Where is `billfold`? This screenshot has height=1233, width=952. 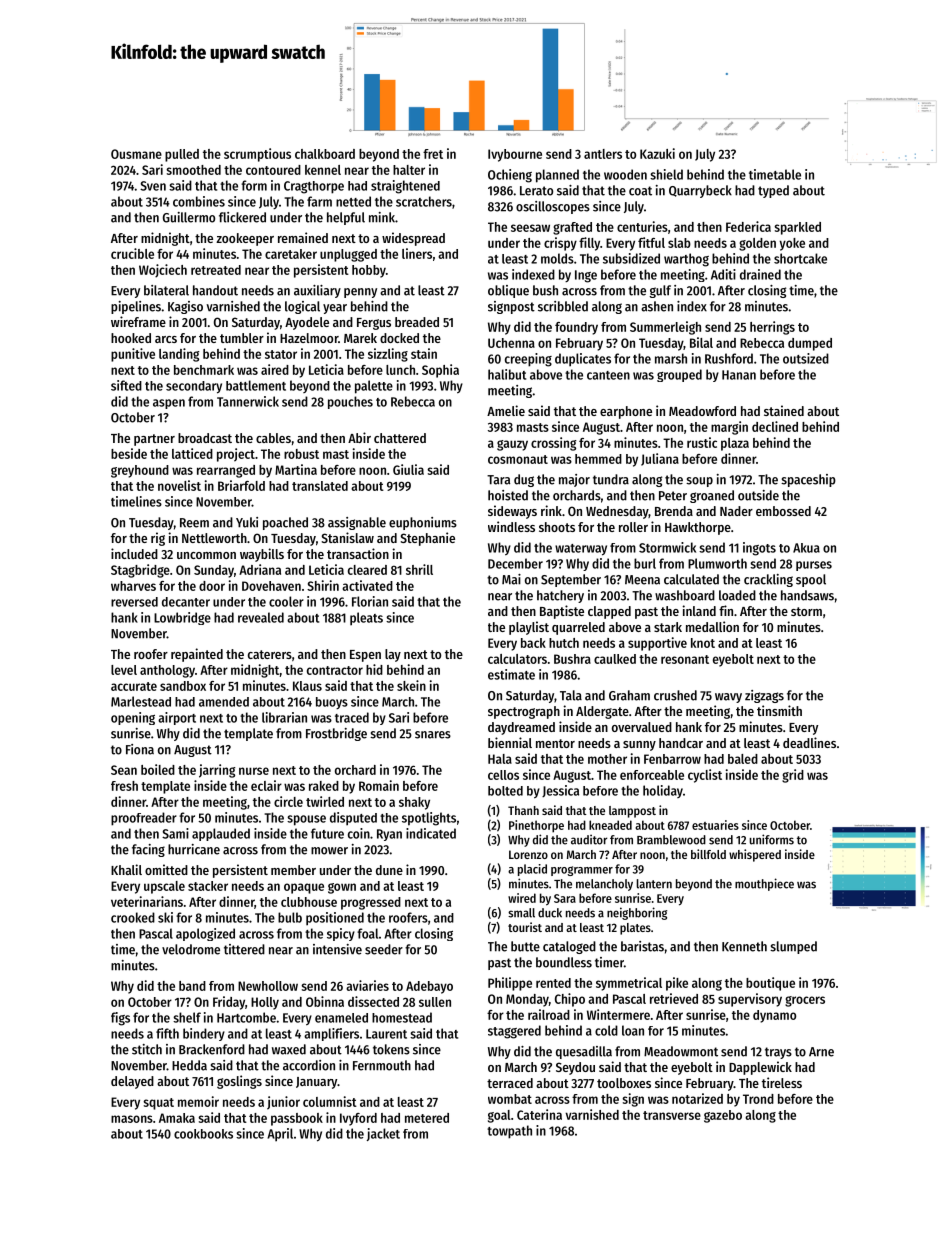
billfold is located at coordinates (708, 854).
